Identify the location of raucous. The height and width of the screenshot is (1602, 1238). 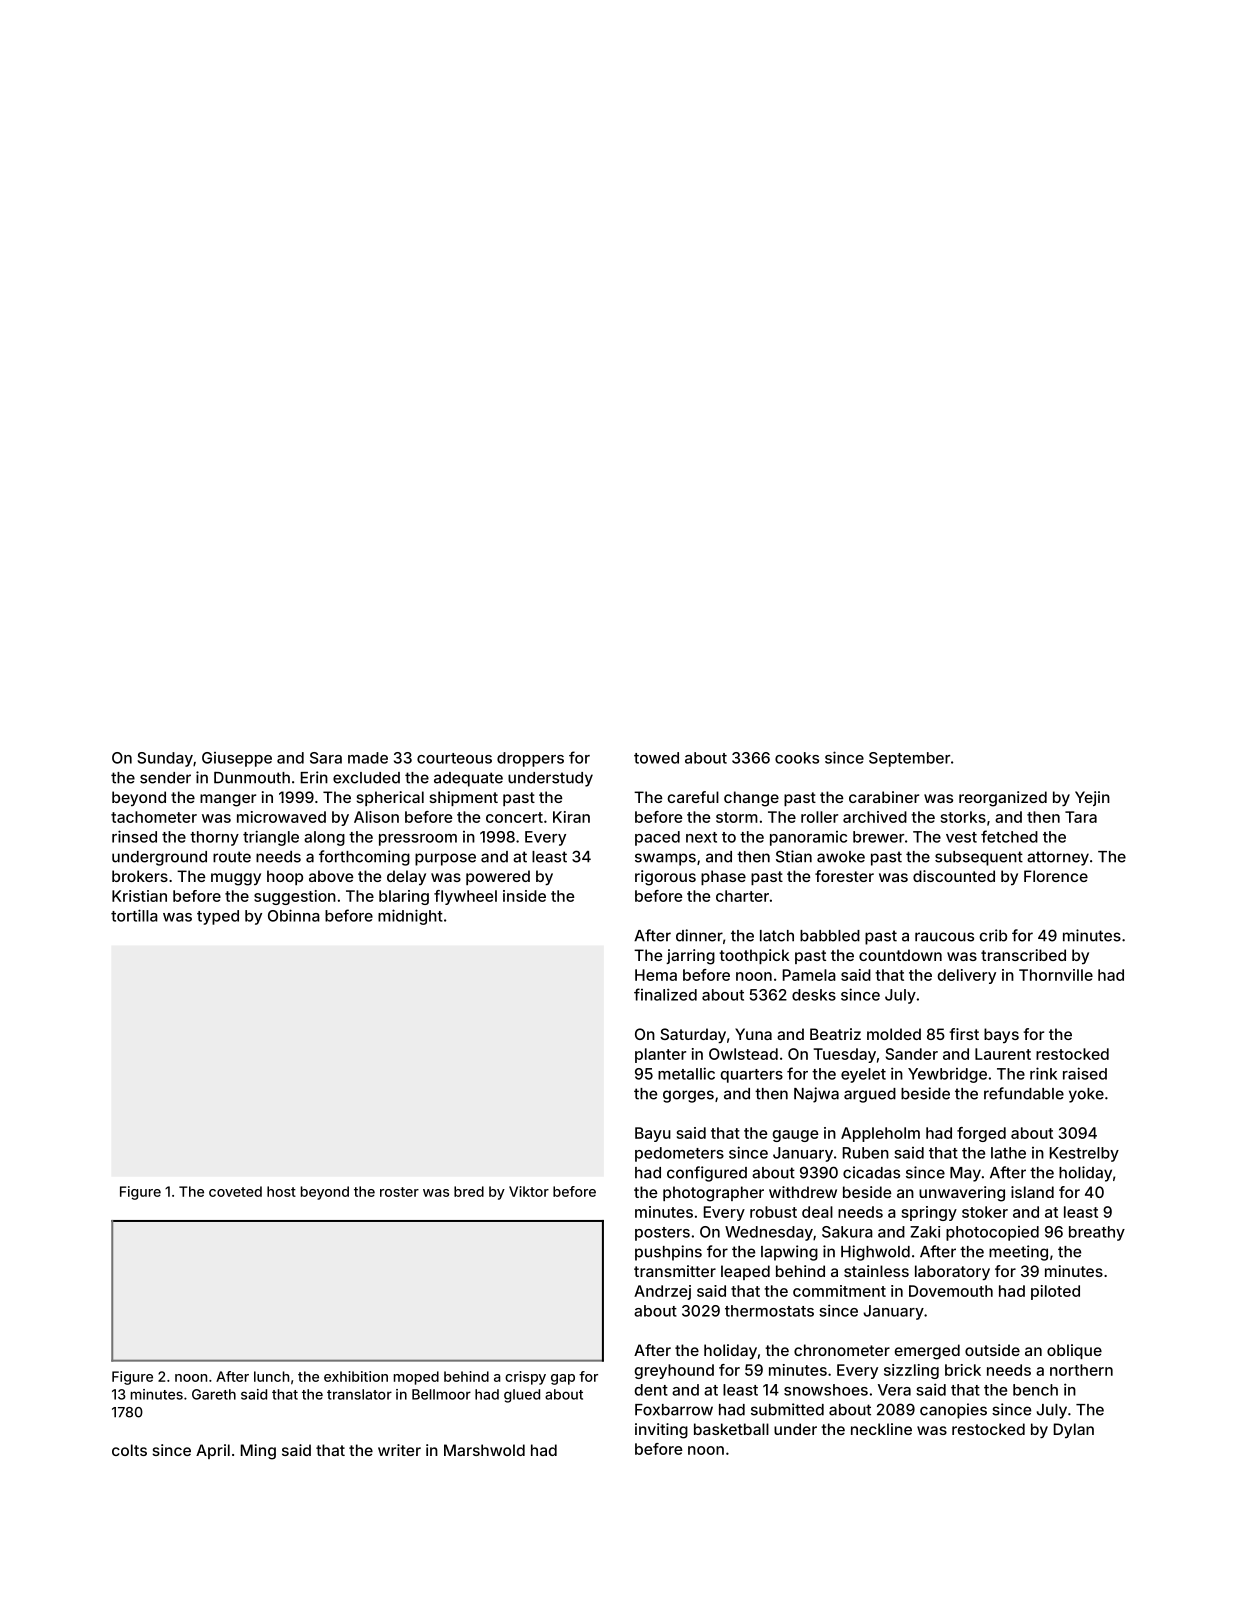
(944, 937).
